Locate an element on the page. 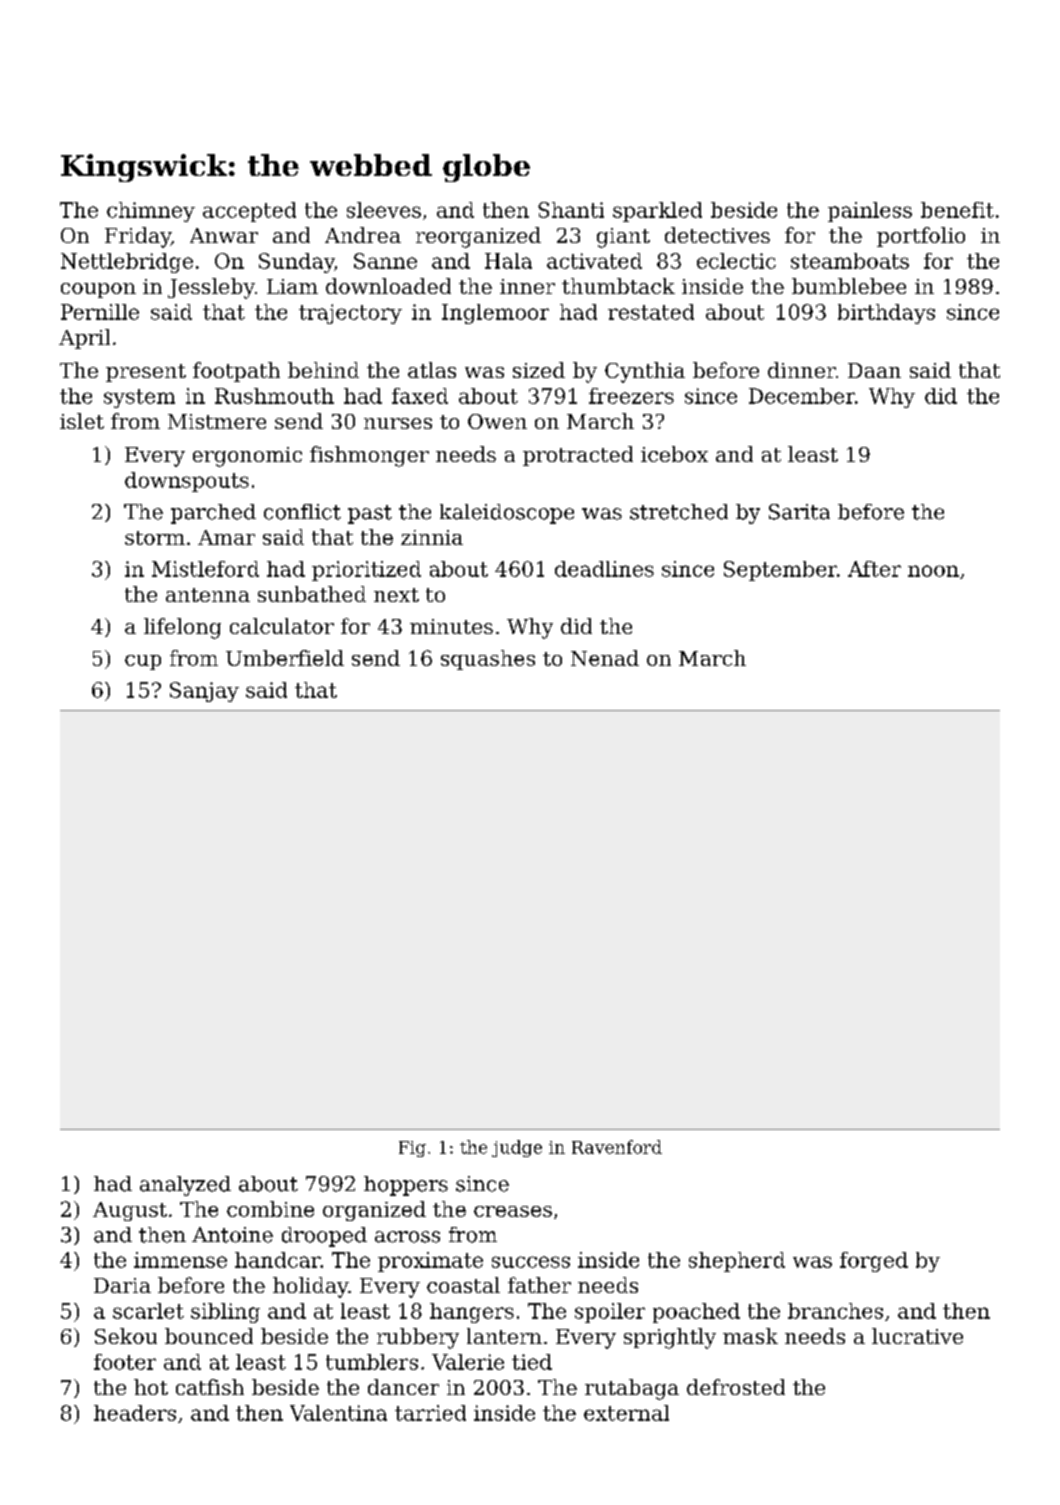 Image resolution: width=1060 pixels, height=1505 pixels. Sanjay is located at coordinates (204, 692).
